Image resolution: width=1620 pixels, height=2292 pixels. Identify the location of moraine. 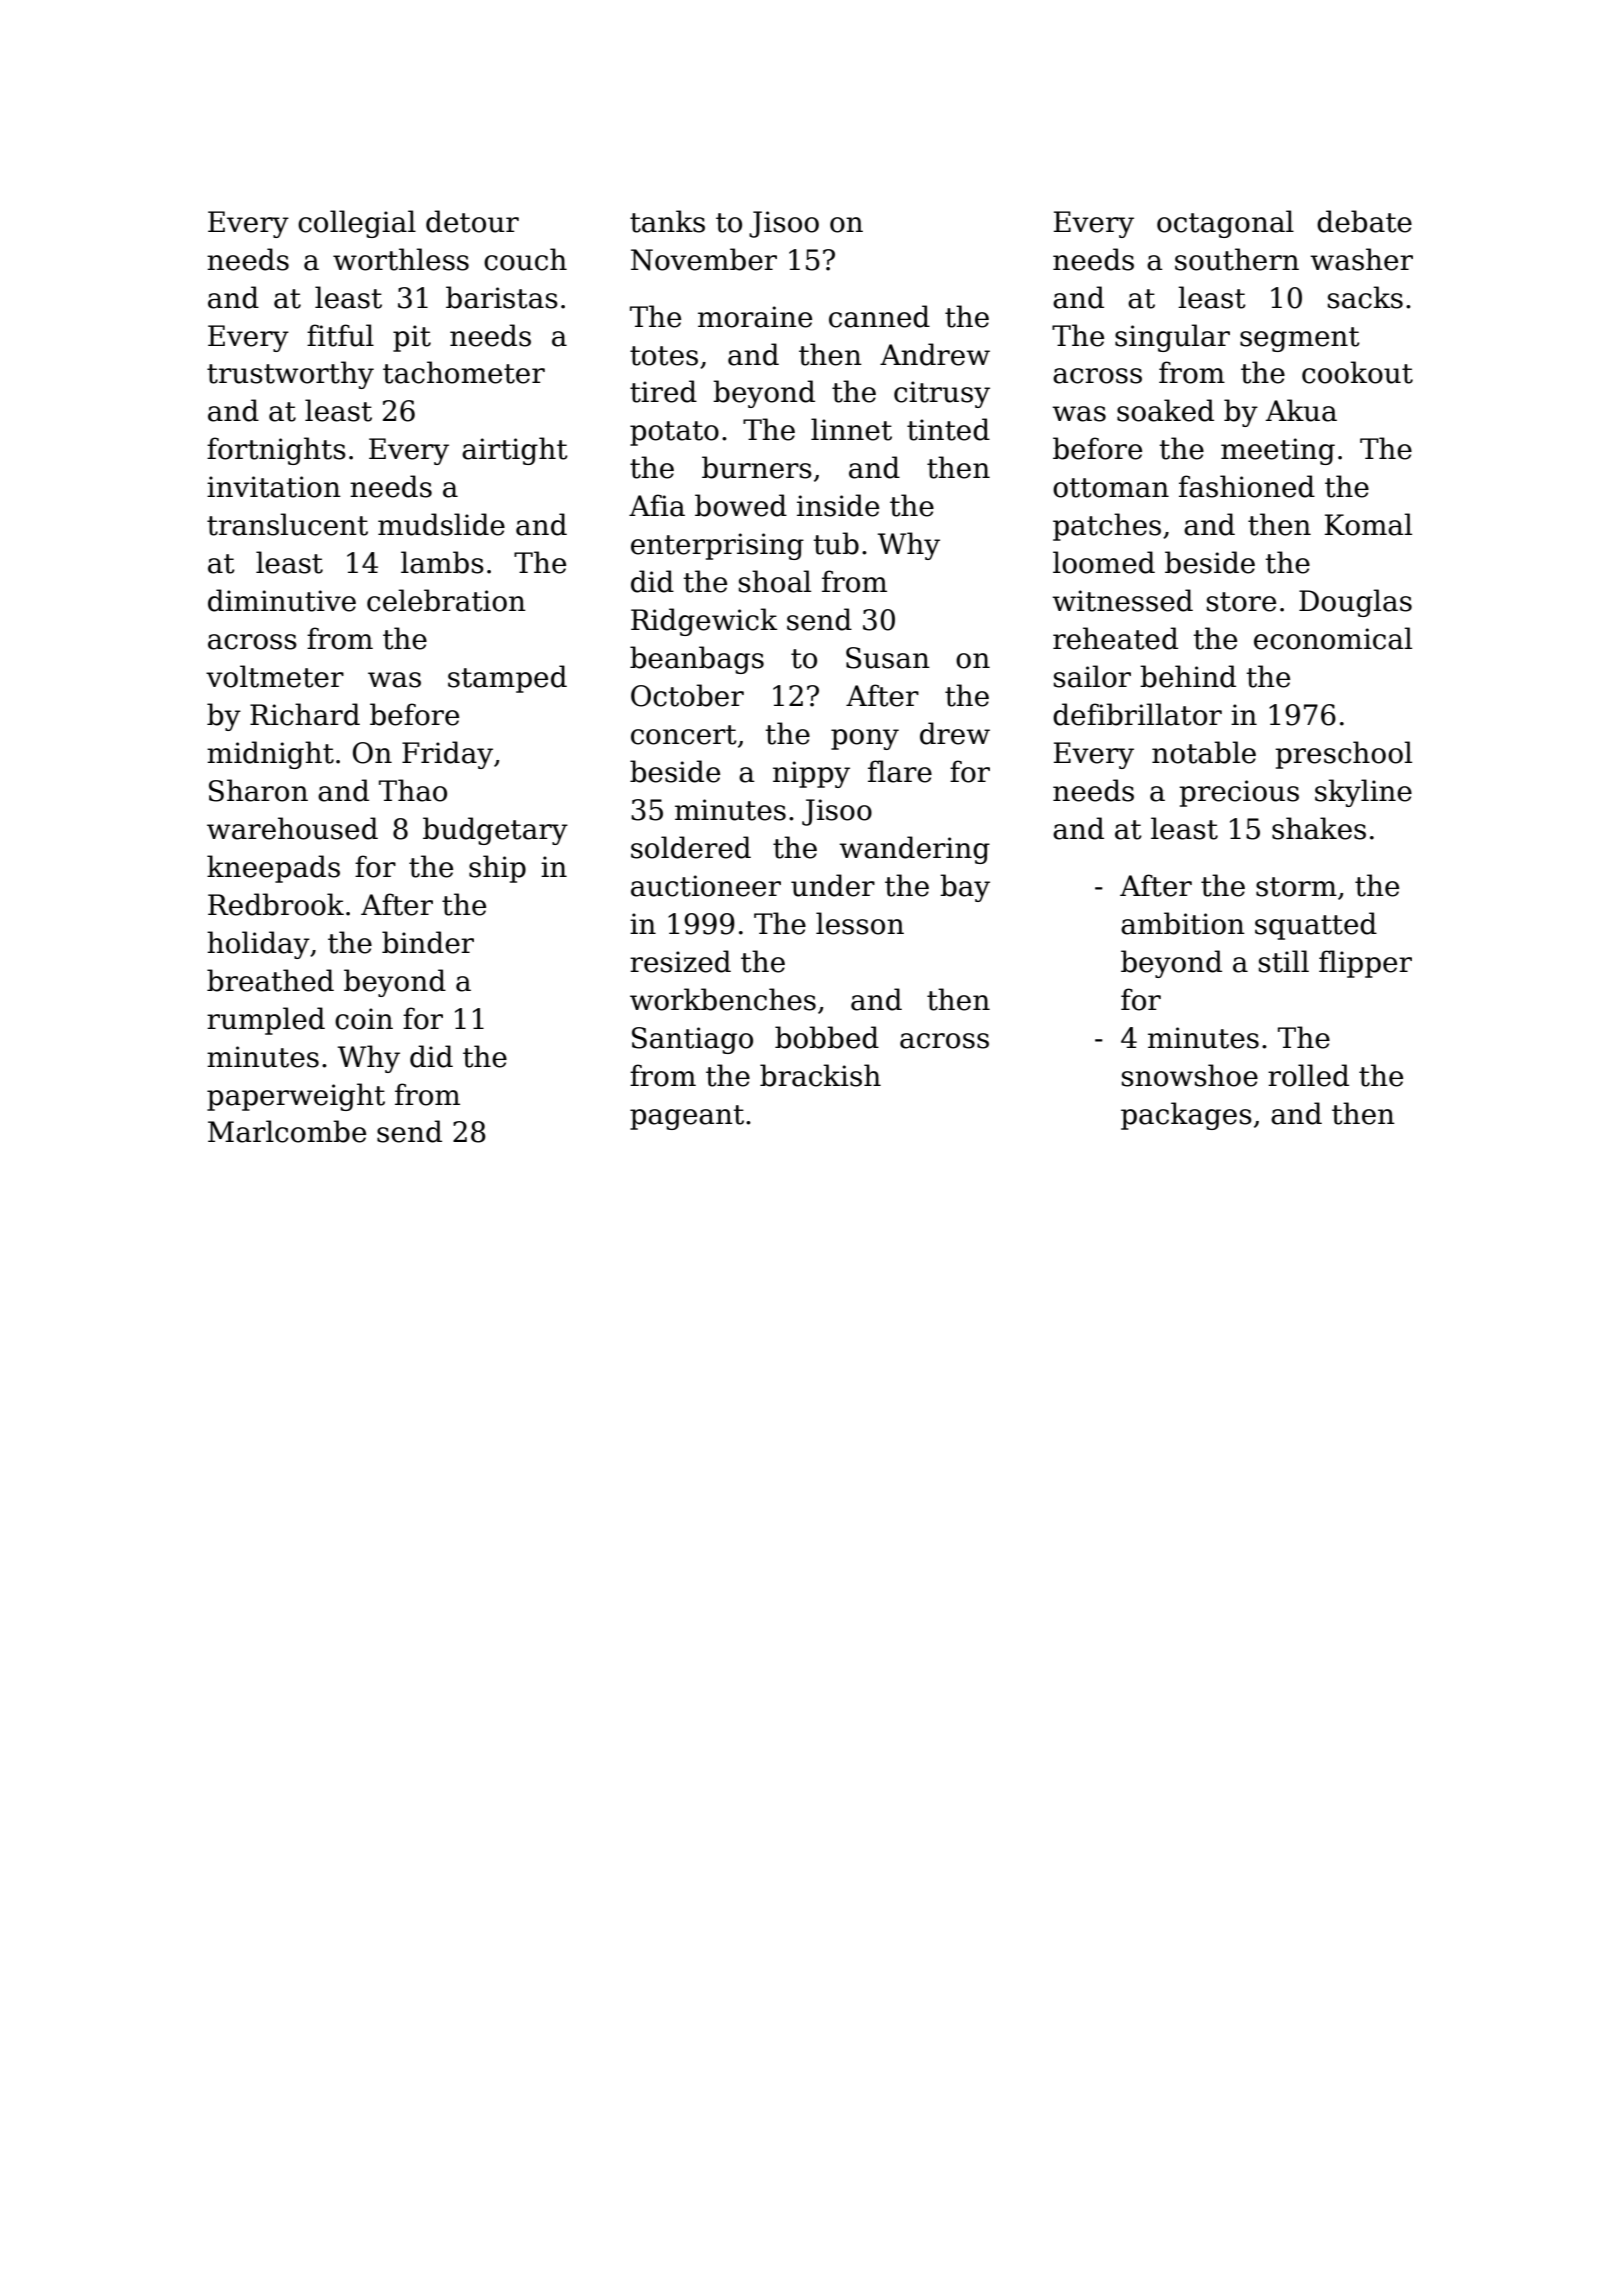
(755, 317).
